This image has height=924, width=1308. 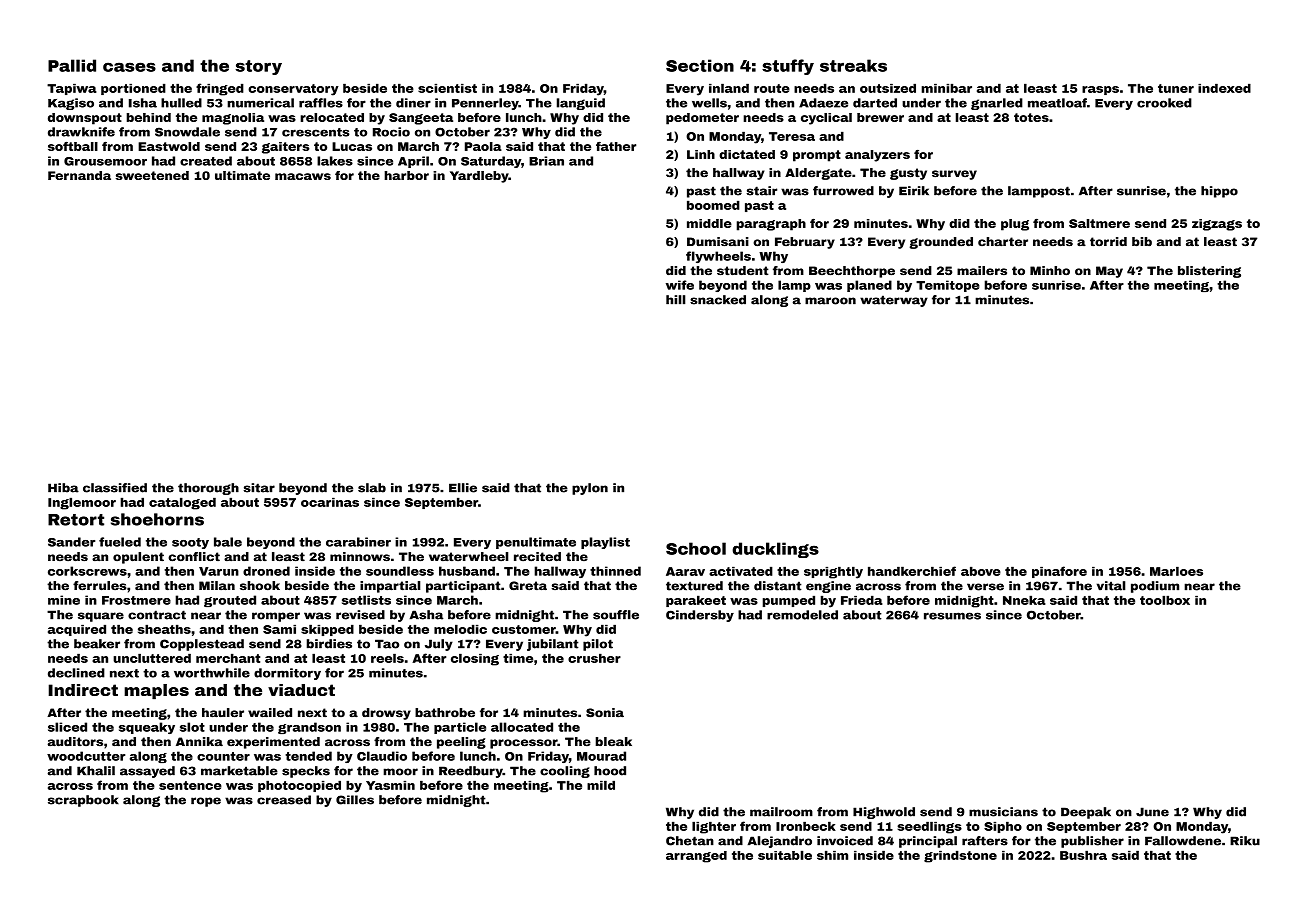 What do you see at coordinates (284, 800) in the image?
I see `creased` at bounding box center [284, 800].
